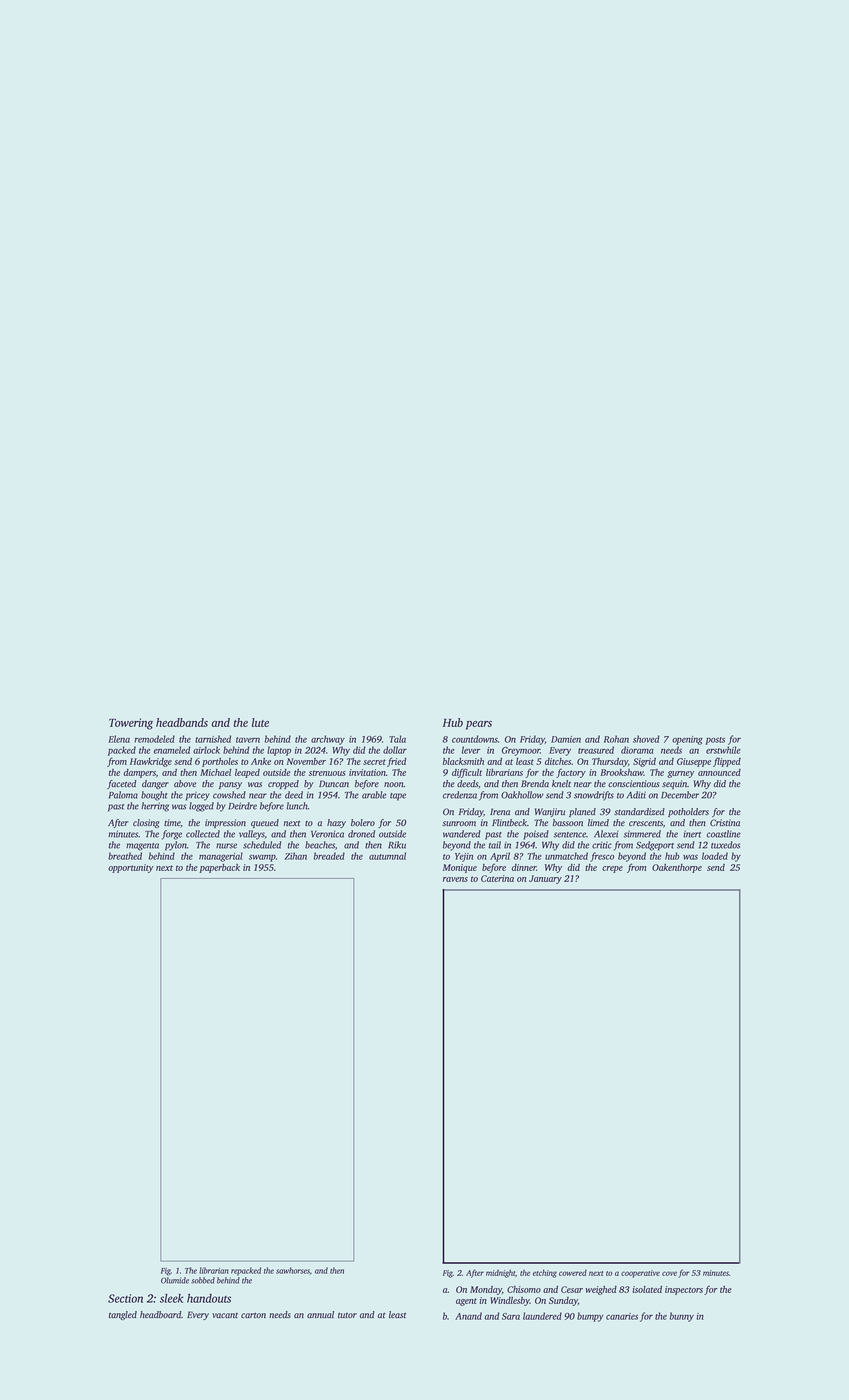 This image has height=1400, width=849. I want to click on gurney, so click(680, 774).
